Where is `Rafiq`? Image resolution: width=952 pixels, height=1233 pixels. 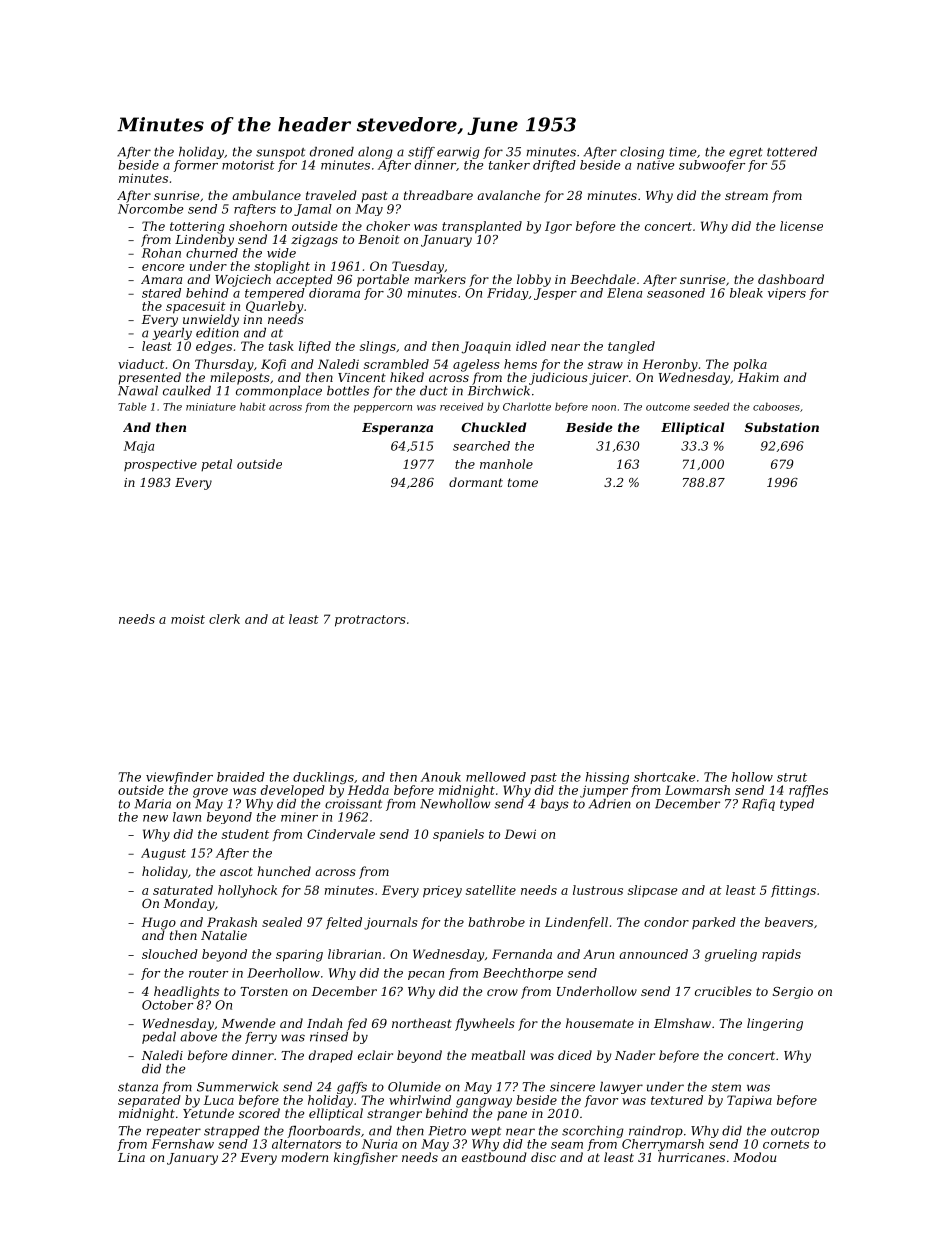 Rafiq is located at coordinates (758, 805).
